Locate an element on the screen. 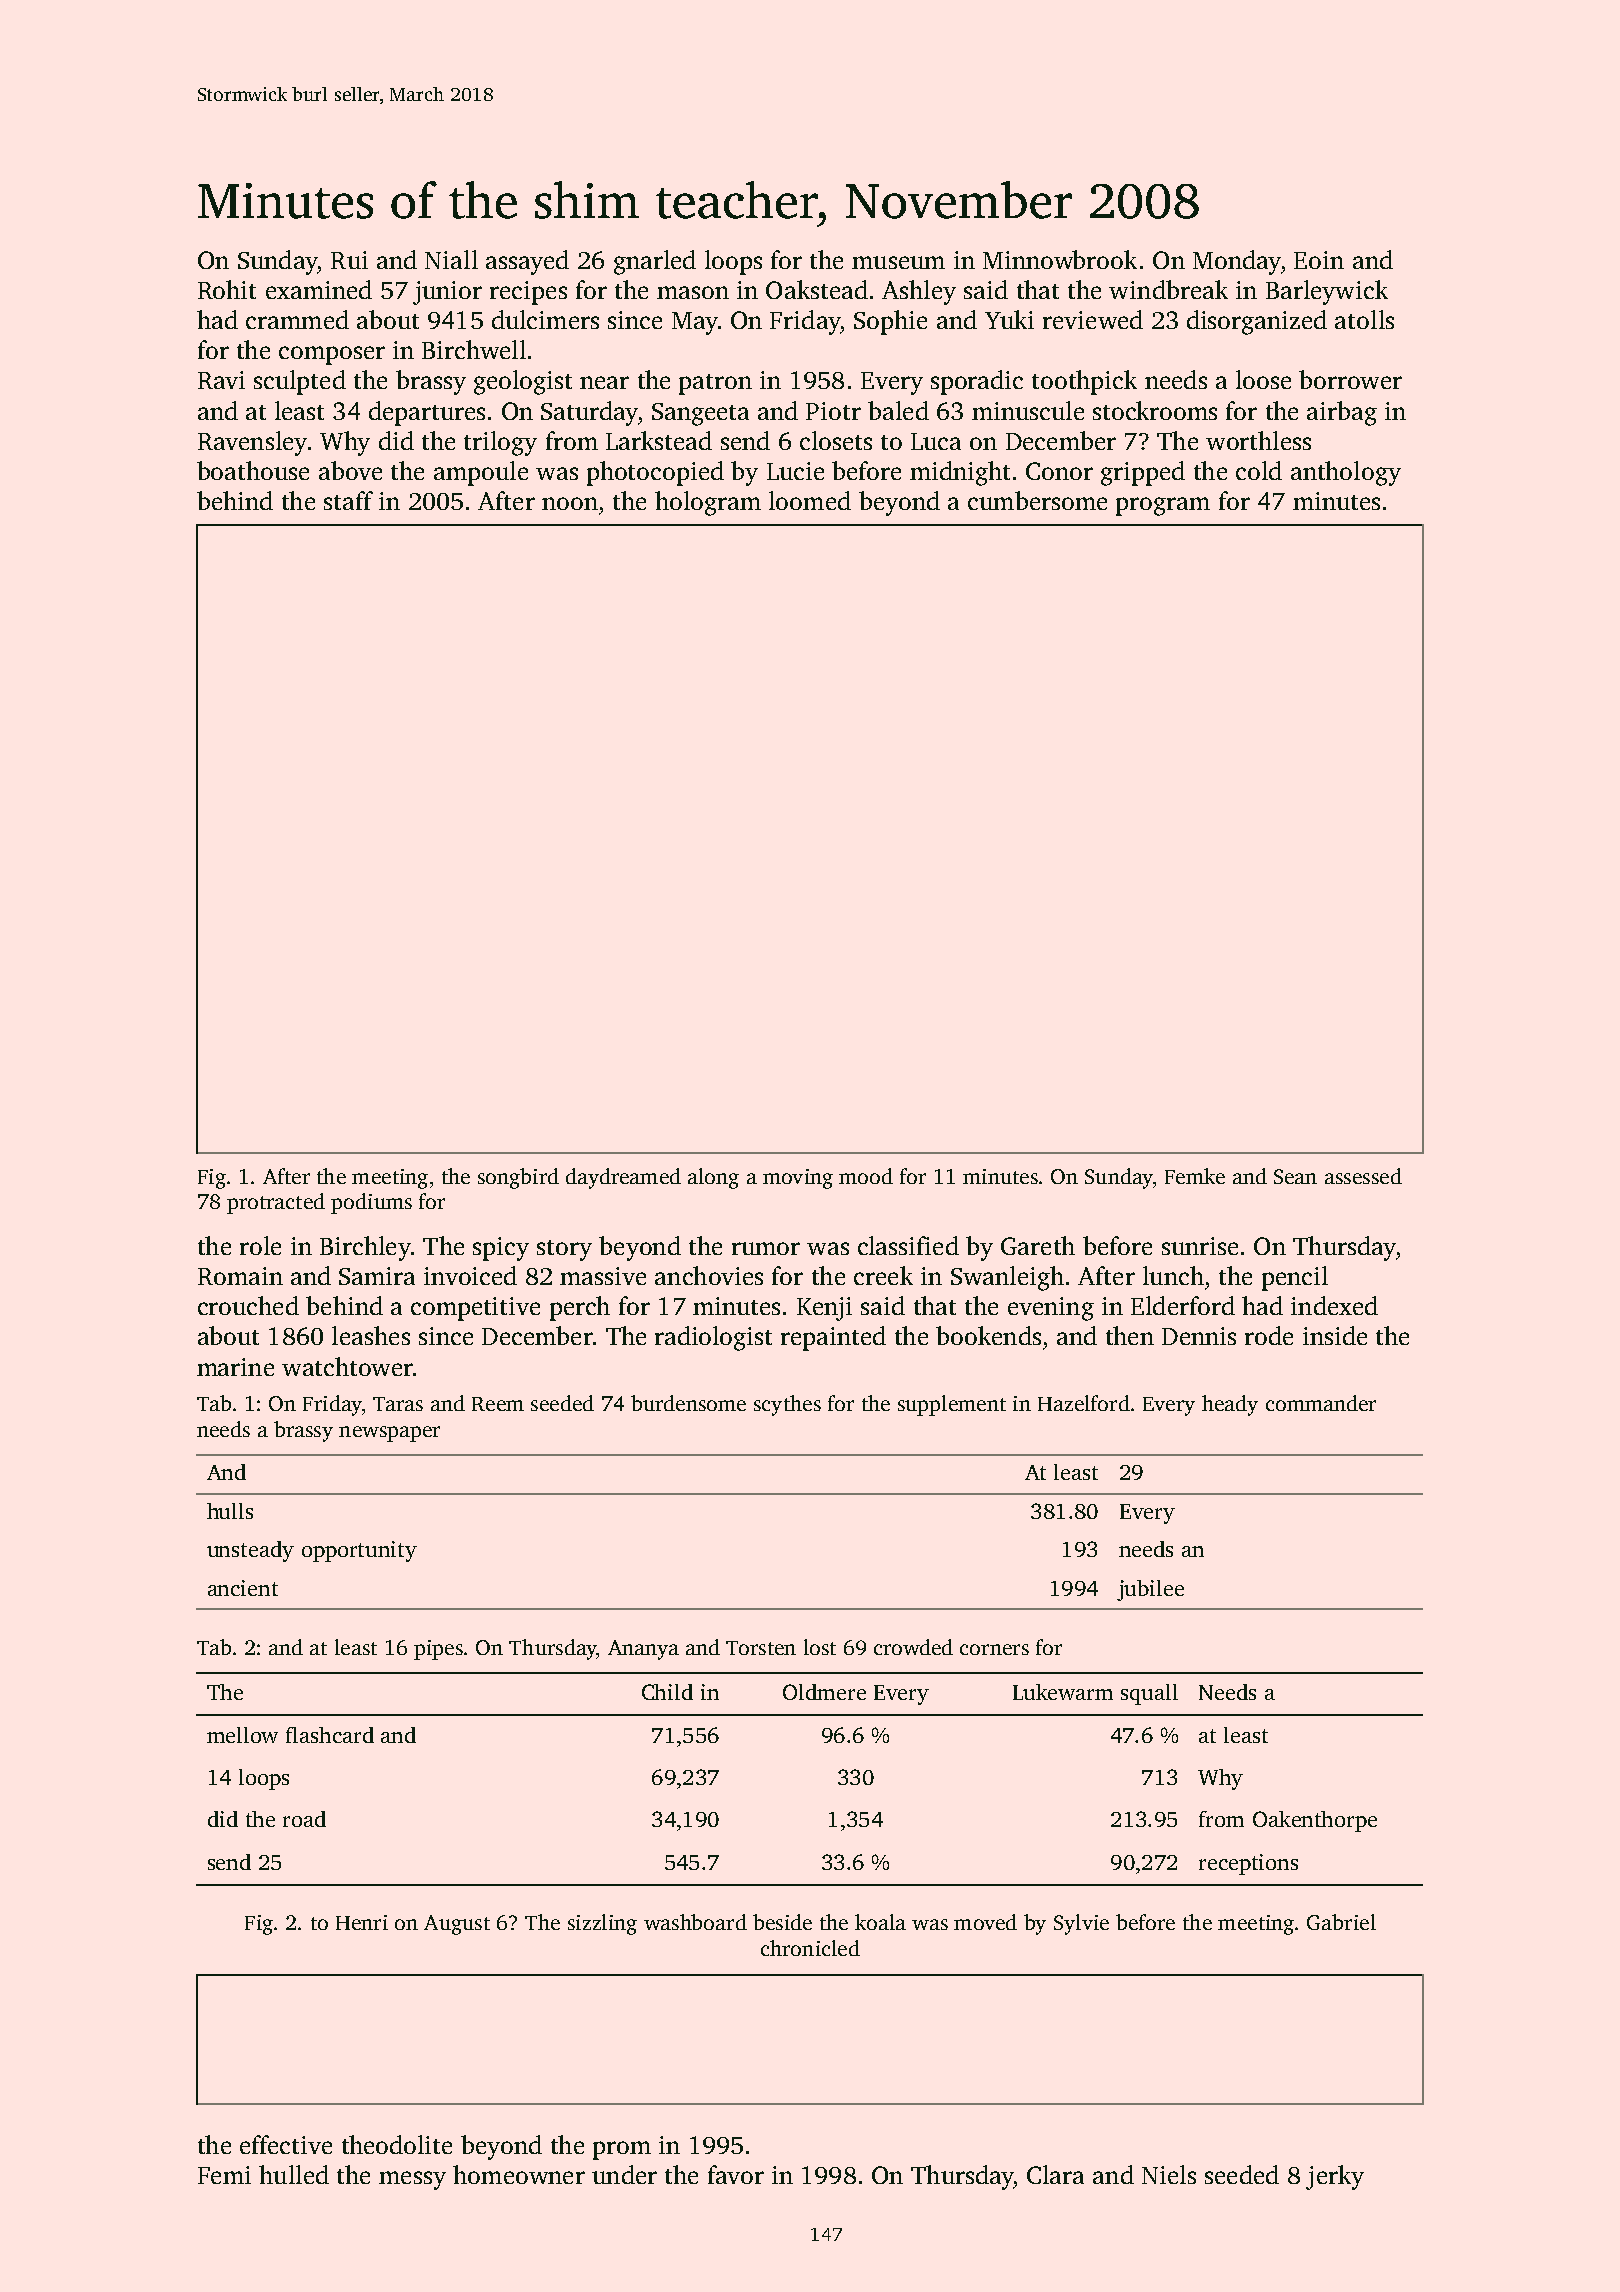 This screenshot has width=1620, height=2292. opportunity is located at coordinates (359, 1551).
